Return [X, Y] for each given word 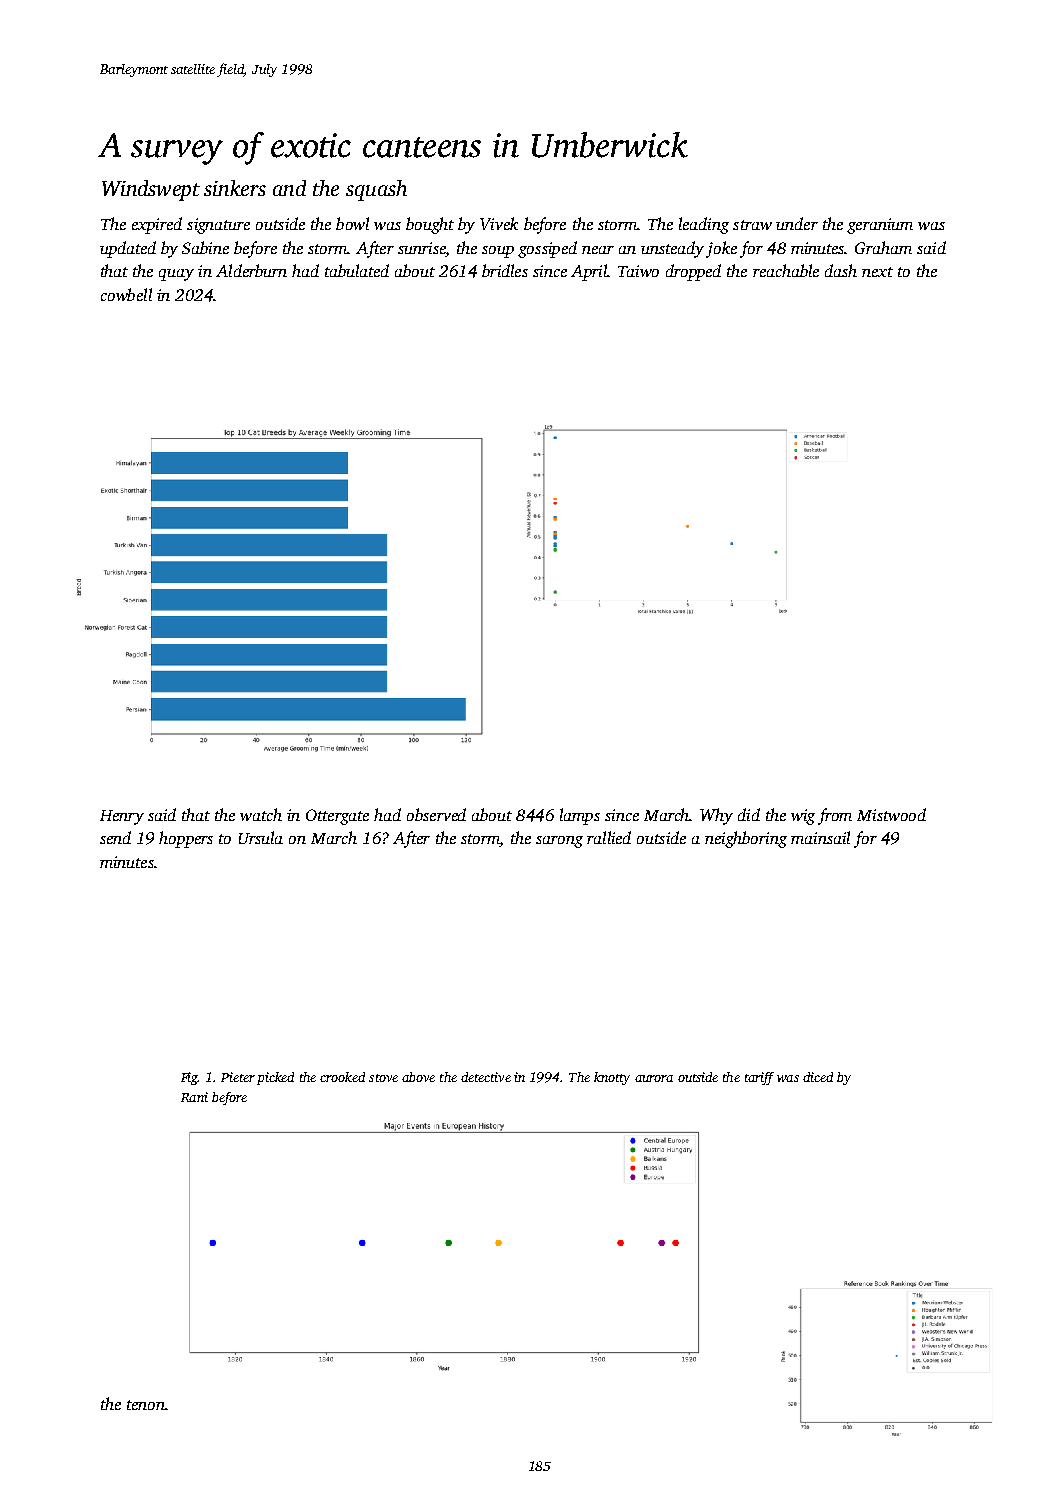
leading [704, 225]
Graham [883, 247]
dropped [693, 272]
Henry [122, 817]
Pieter [238, 1077]
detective [486, 1077]
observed [436, 814]
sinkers [235, 188]
